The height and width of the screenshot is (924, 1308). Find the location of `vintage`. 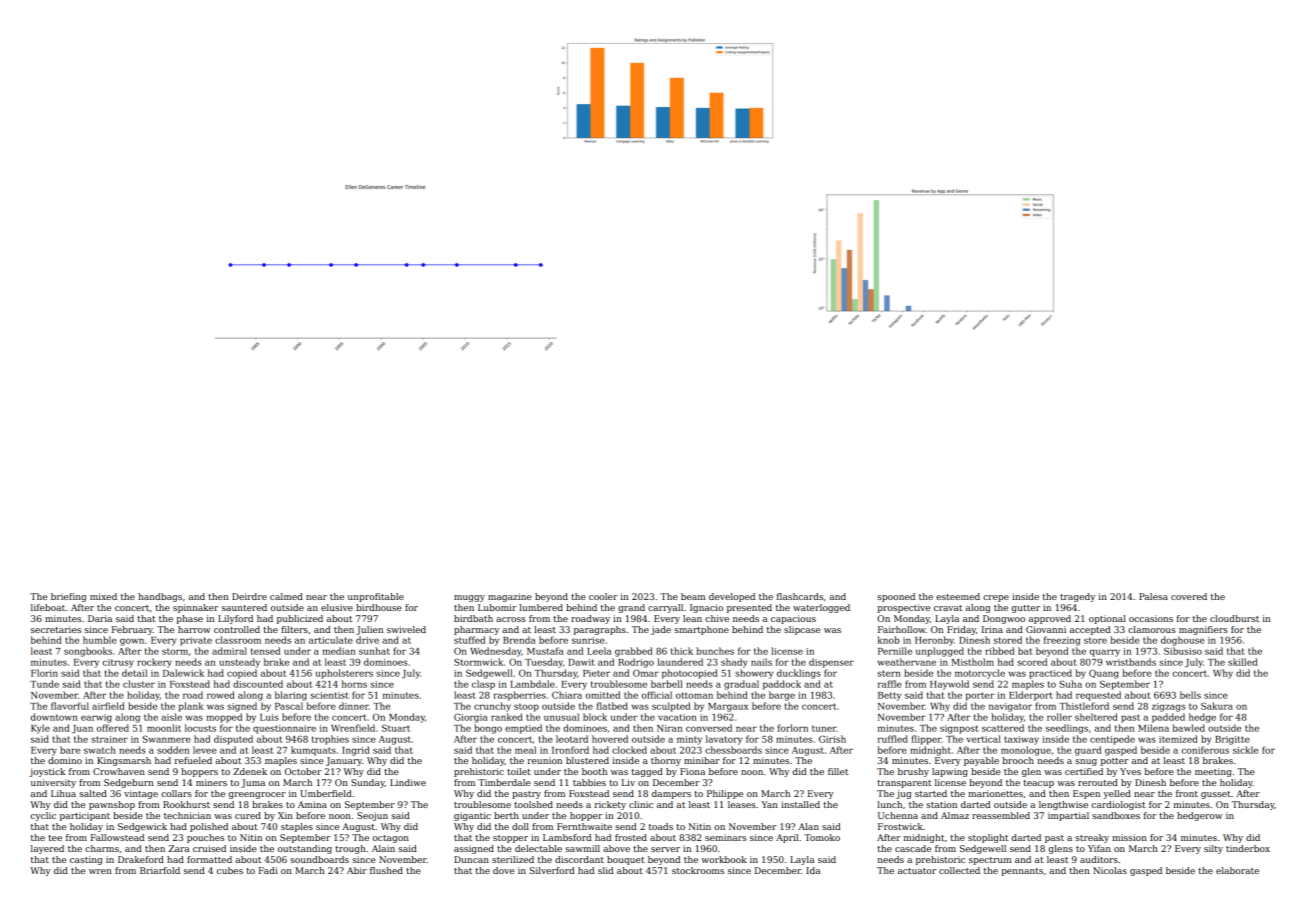

vintage is located at coordinates (141, 794).
